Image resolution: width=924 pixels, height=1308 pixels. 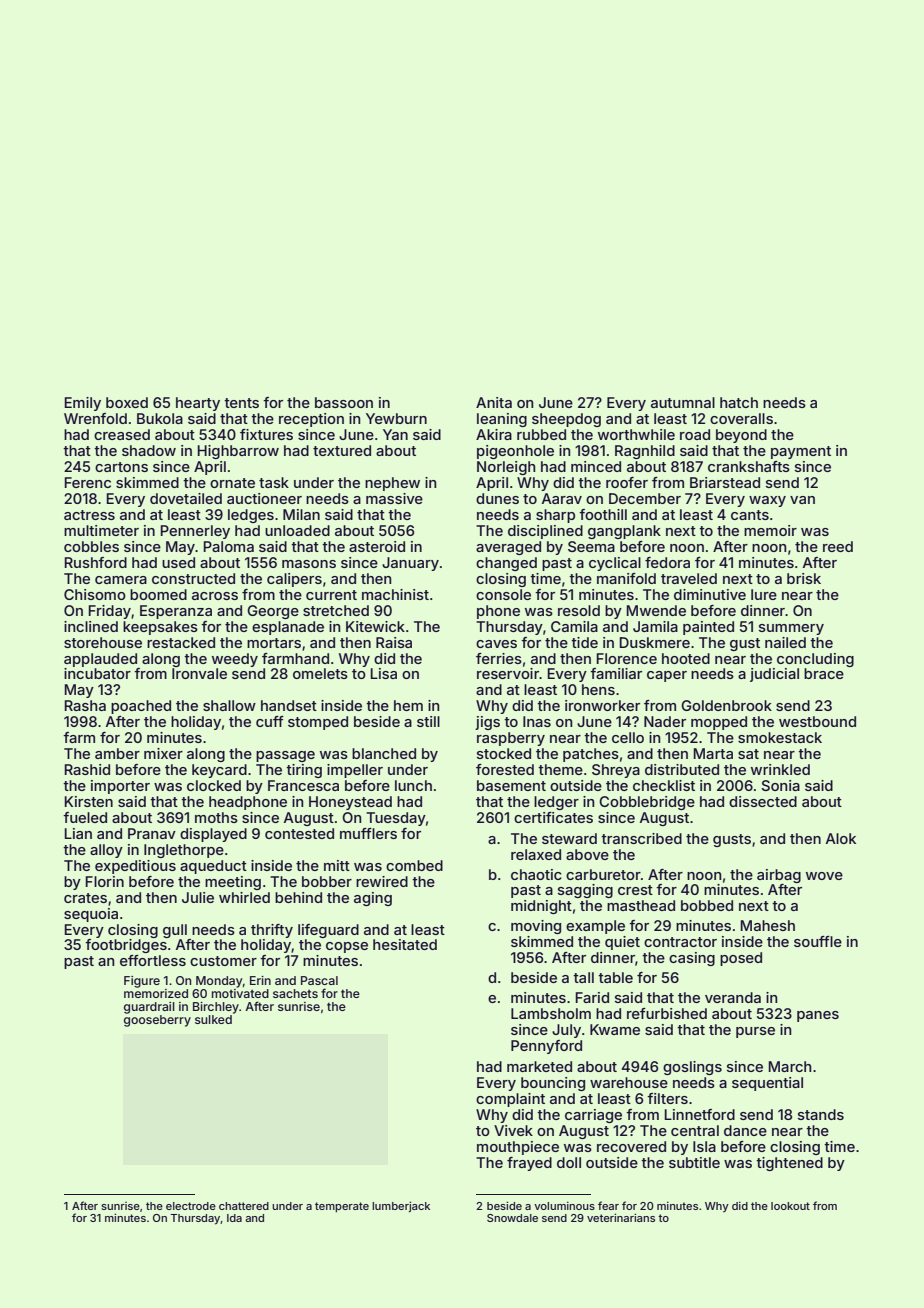 What do you see at coordinates (105, 881) in the screenshot?
I see `Florin` at bounding box center [105, 881].
